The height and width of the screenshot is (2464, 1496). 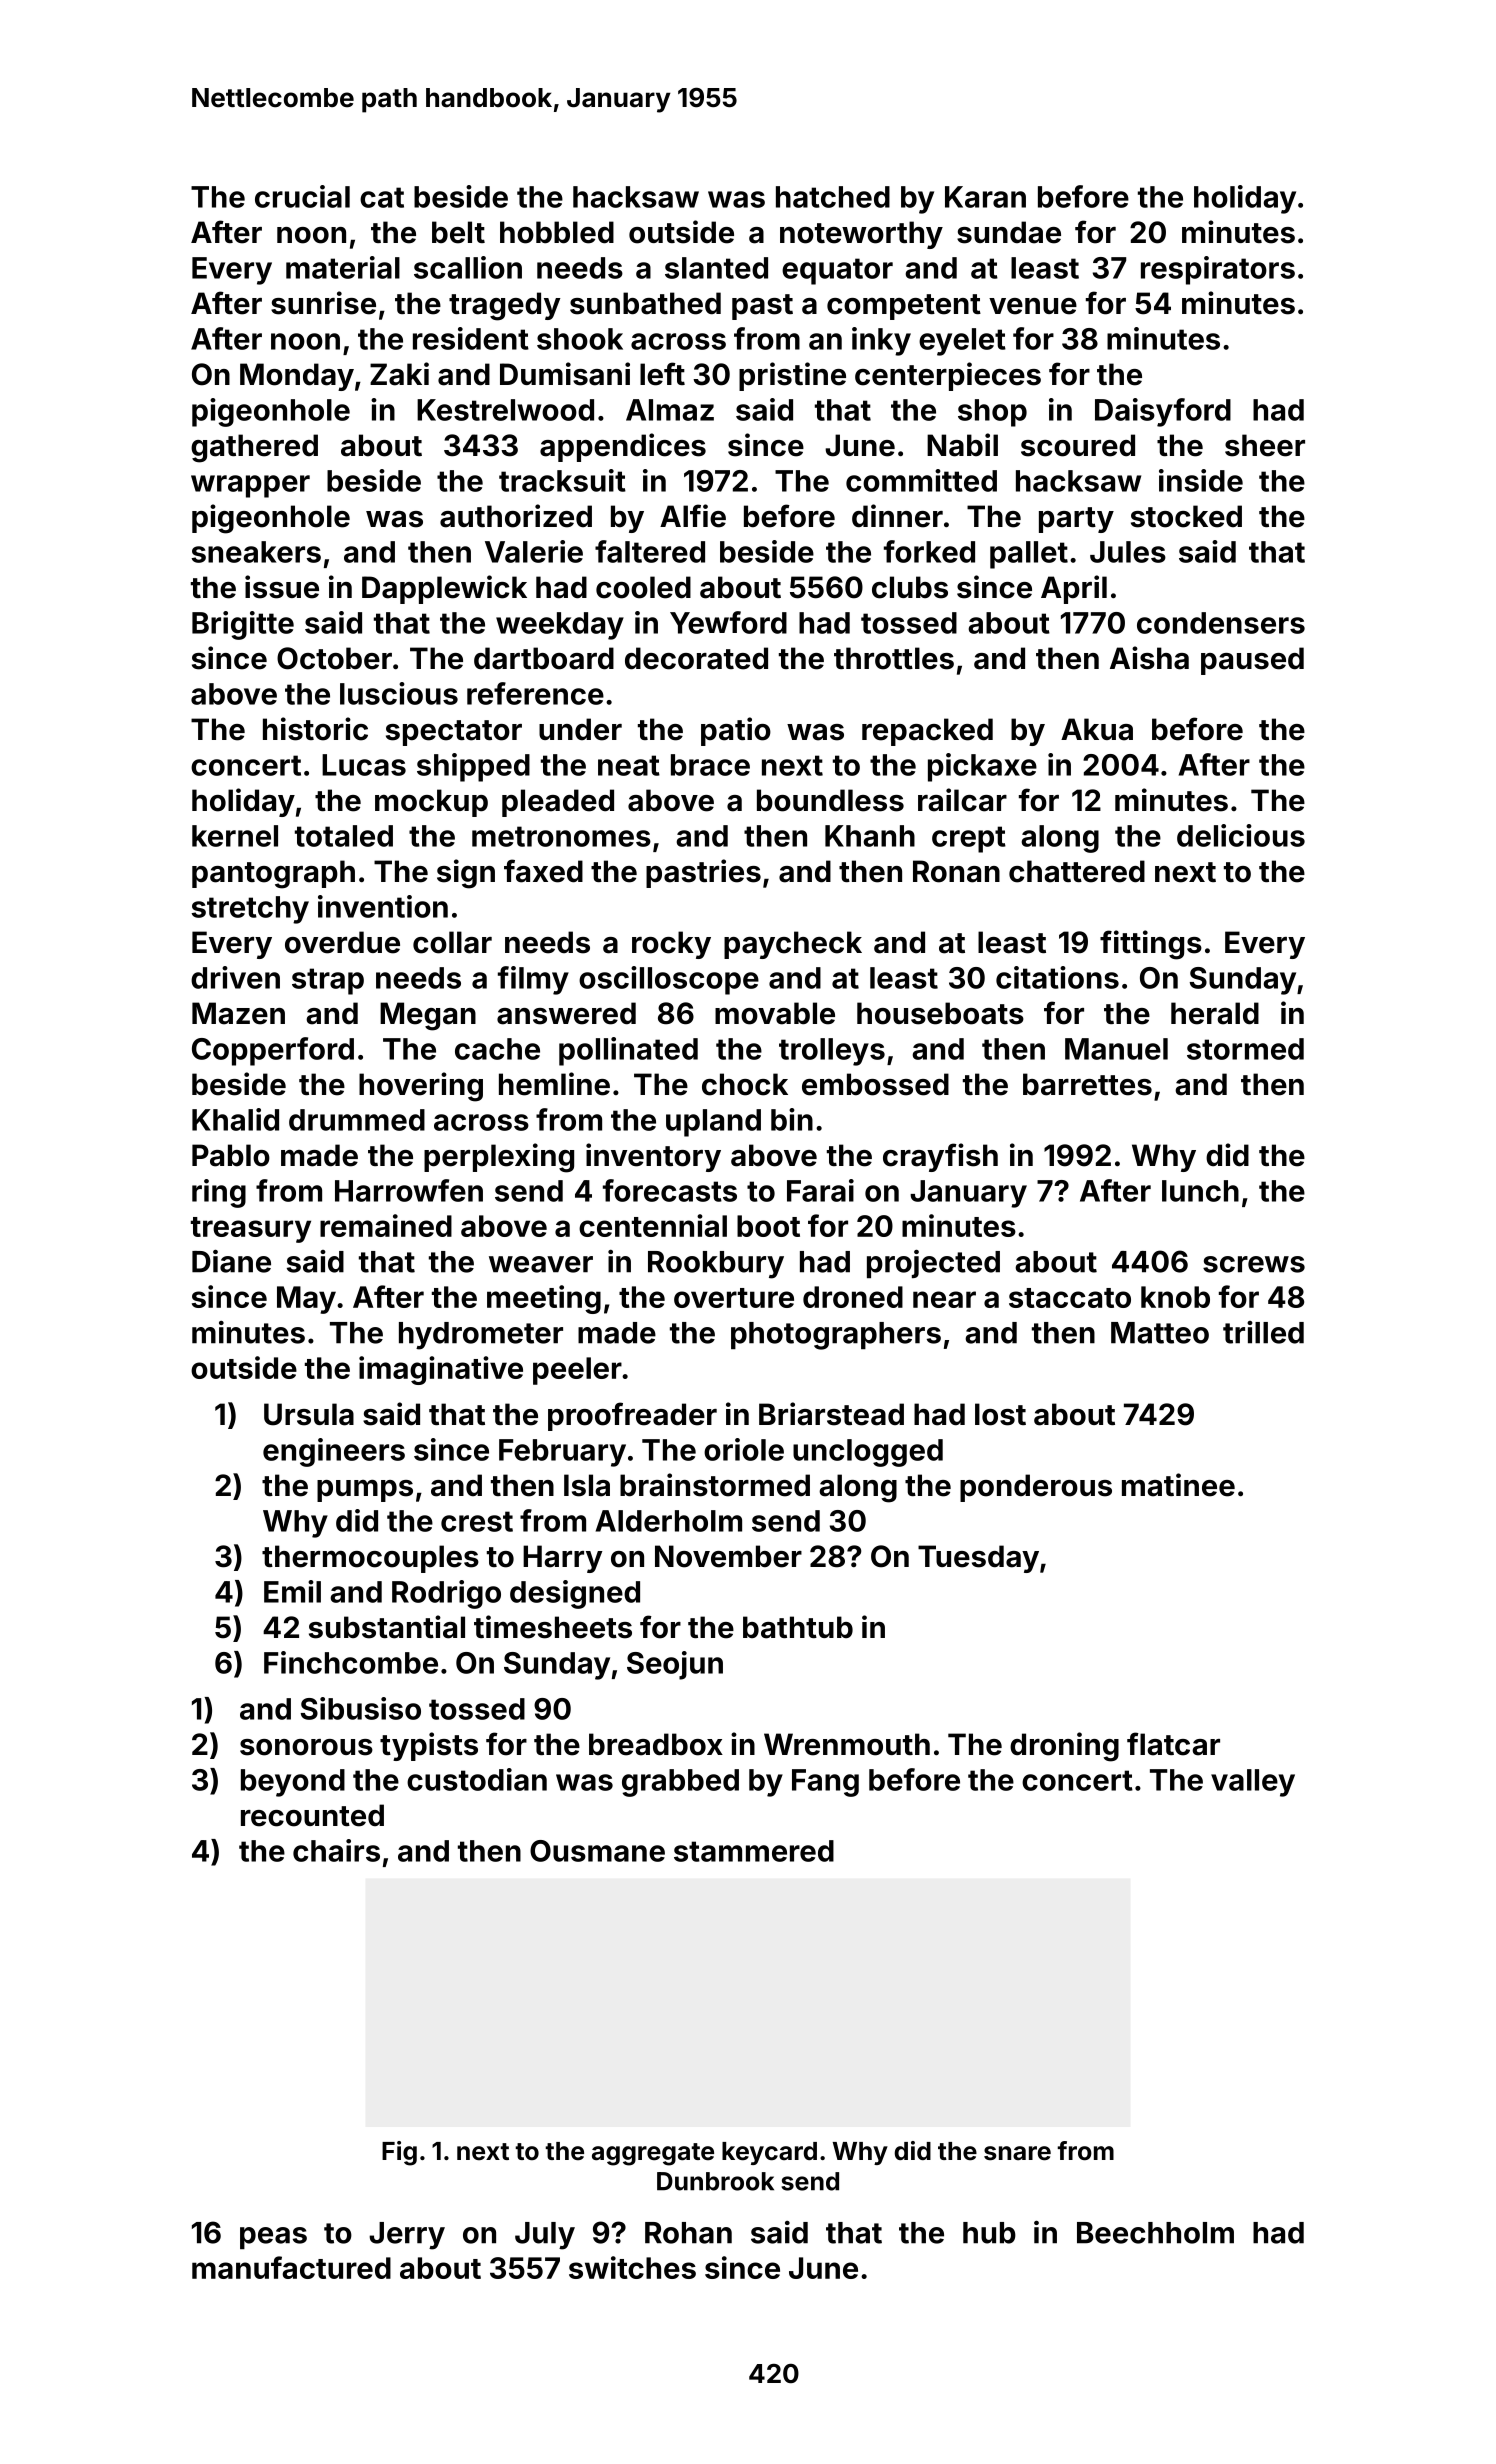 I want to click on luscious, so click(x=399, y=693).
